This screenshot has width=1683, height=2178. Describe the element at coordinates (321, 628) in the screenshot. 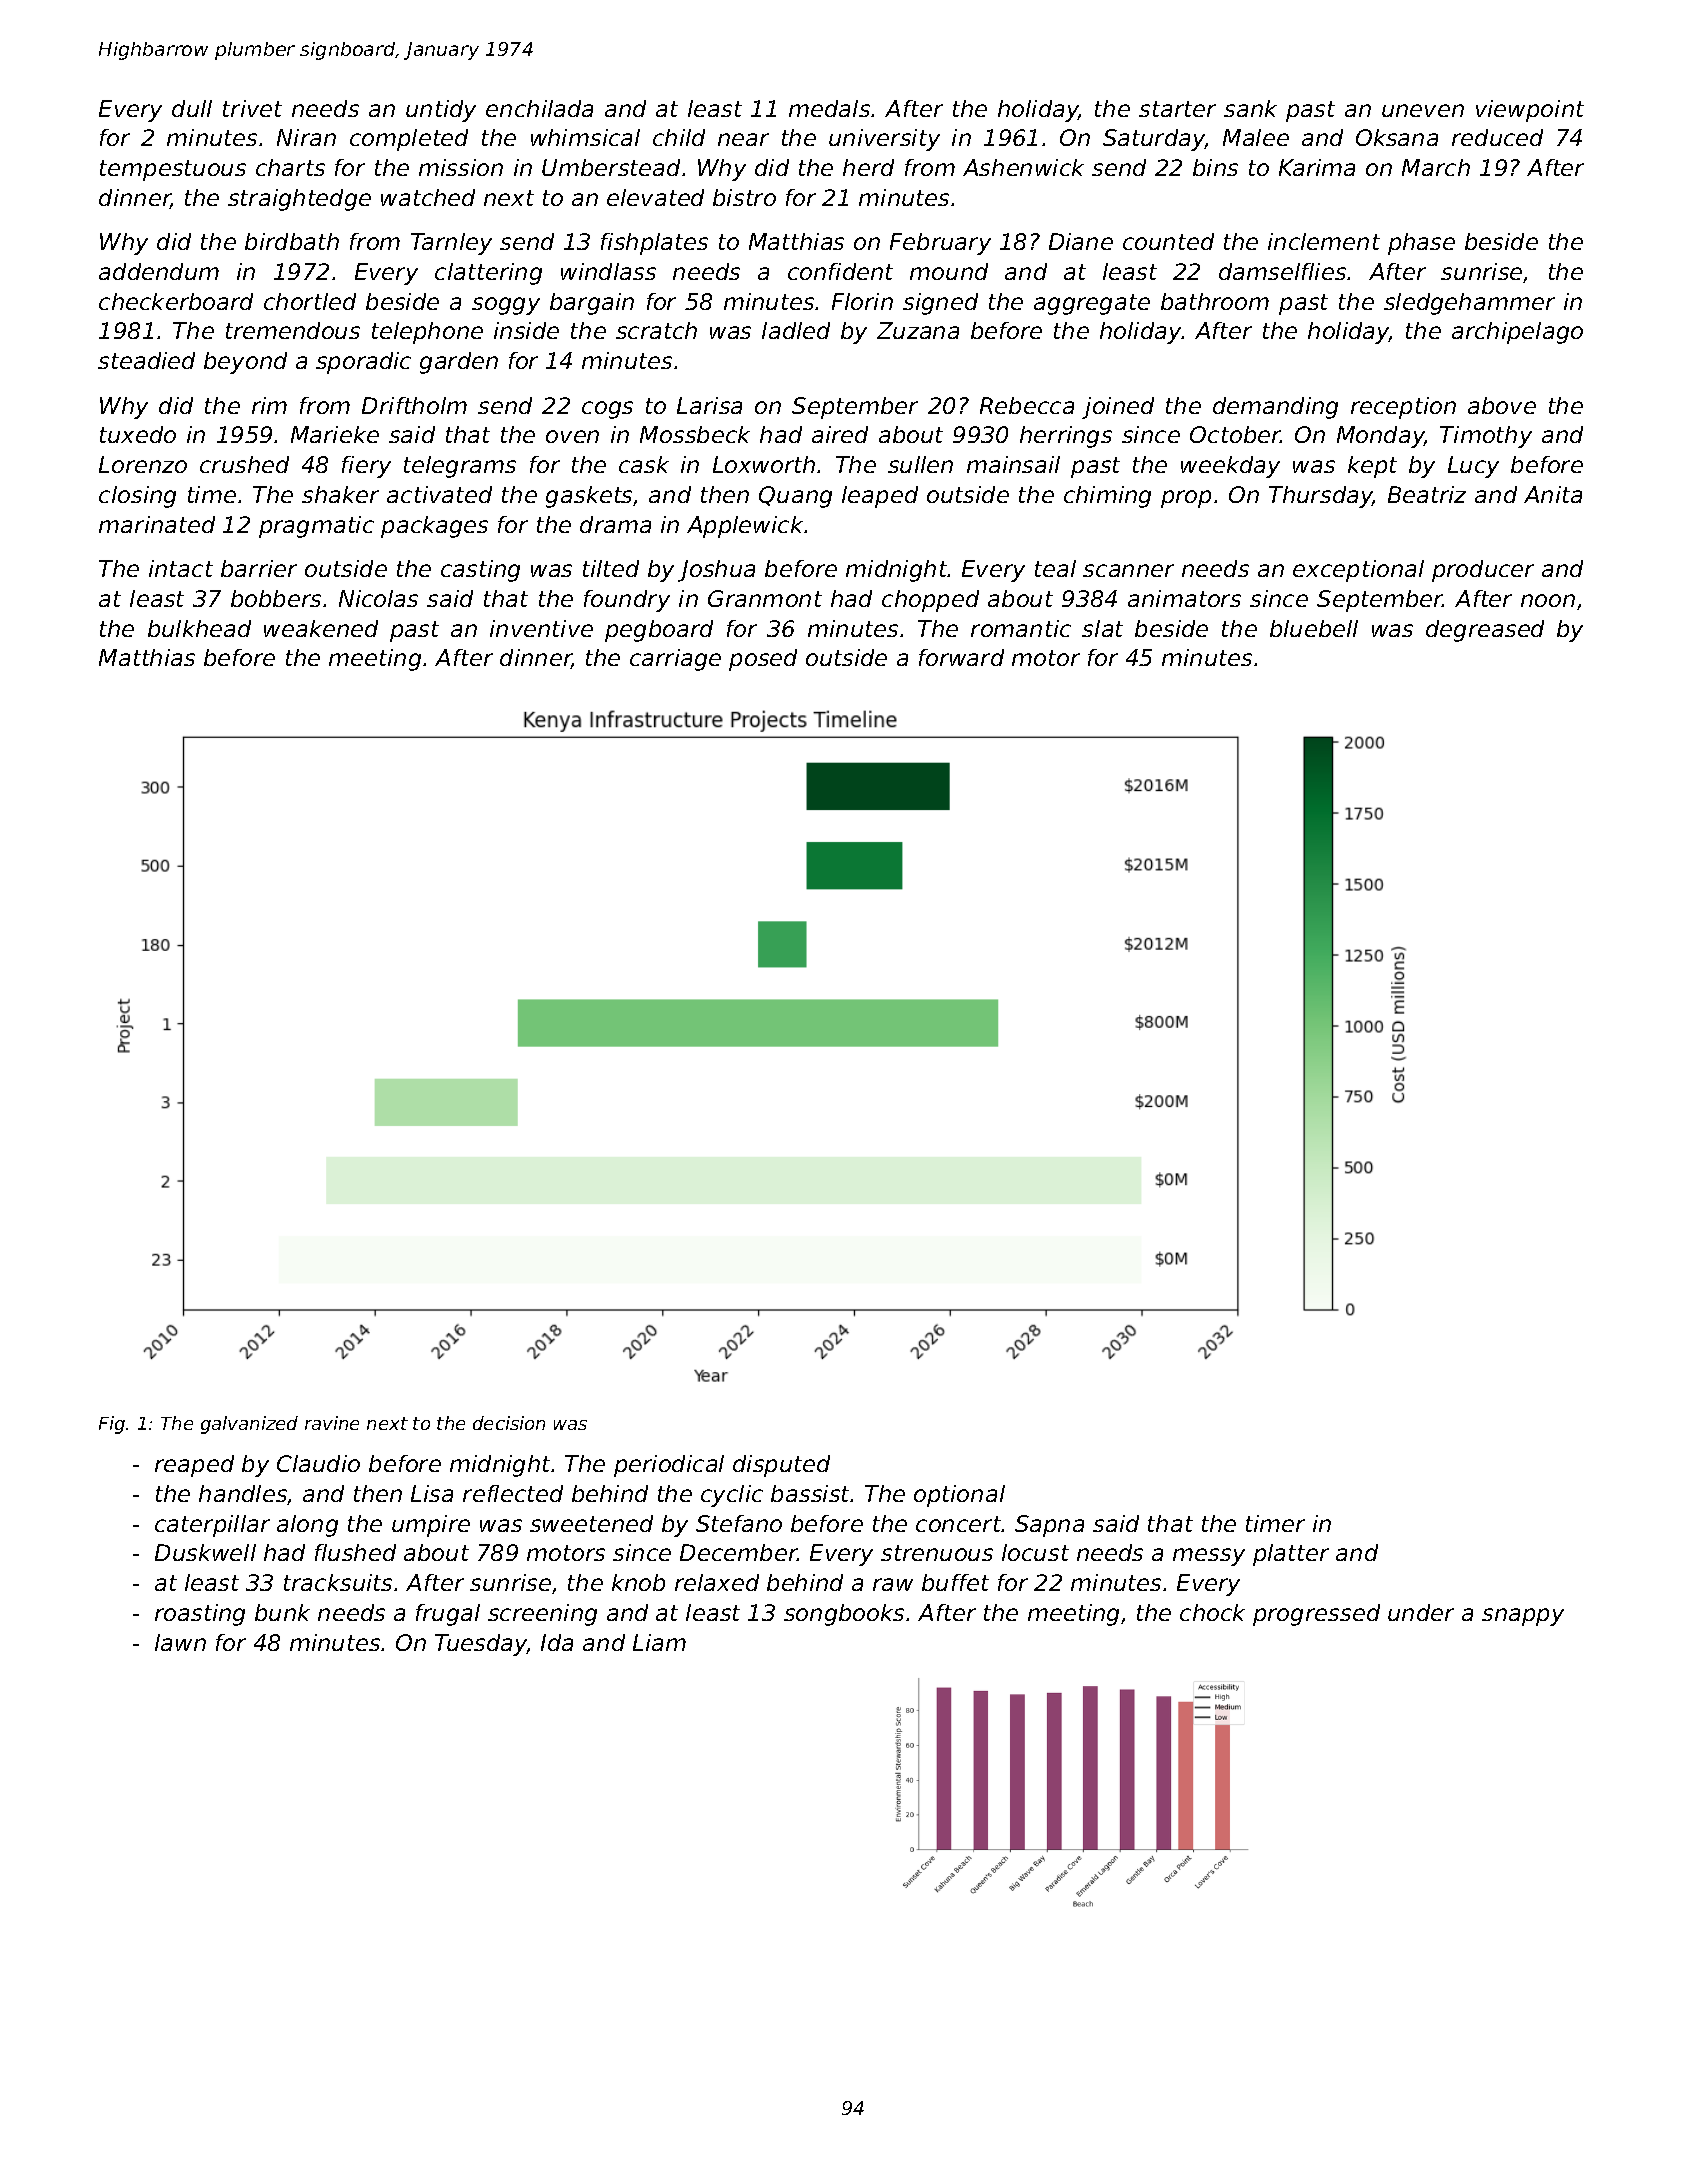

I see `weakened` at that location.
